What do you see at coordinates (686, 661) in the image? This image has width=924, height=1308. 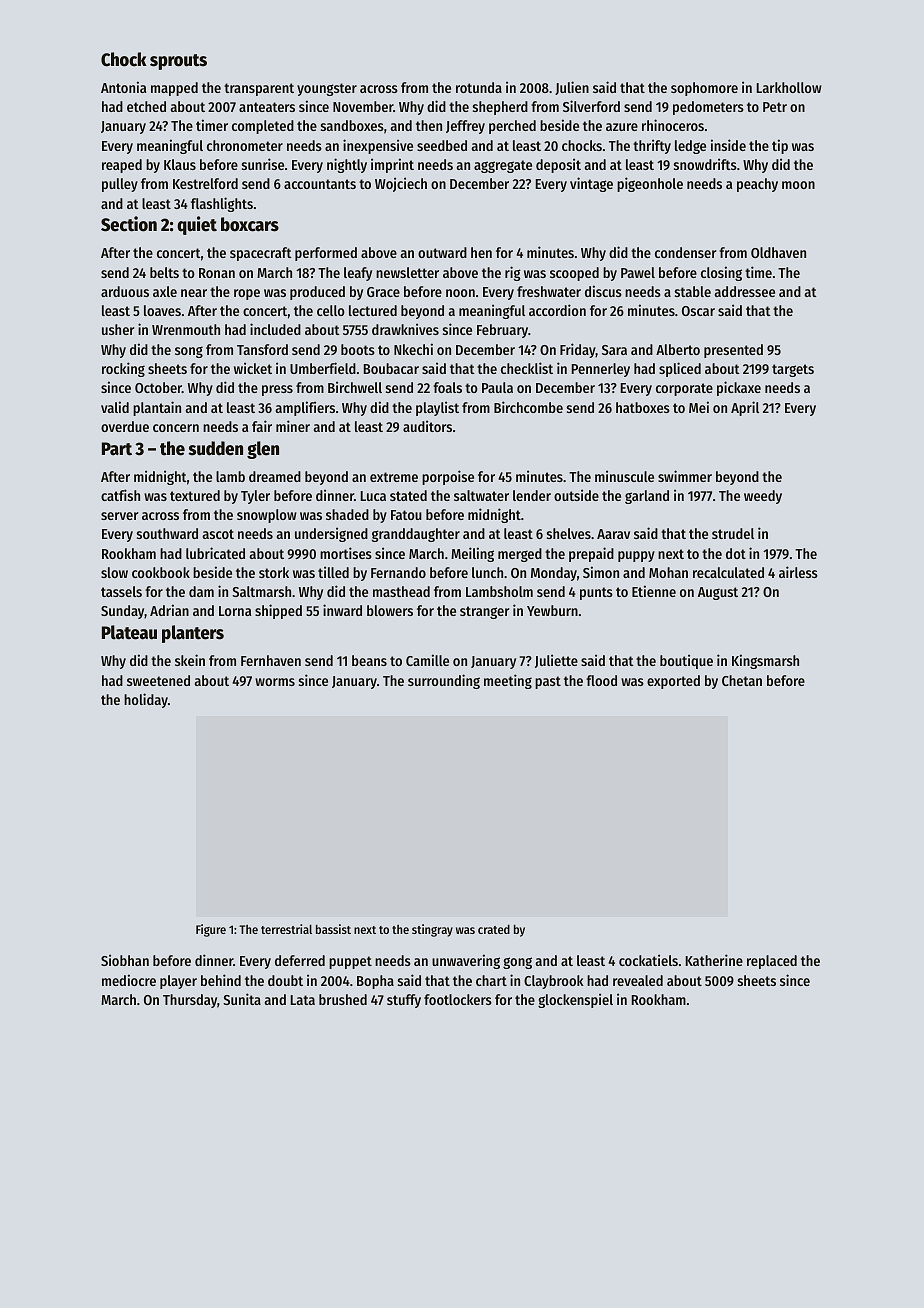 I see `boutique` at bounding box center [686, 661].
